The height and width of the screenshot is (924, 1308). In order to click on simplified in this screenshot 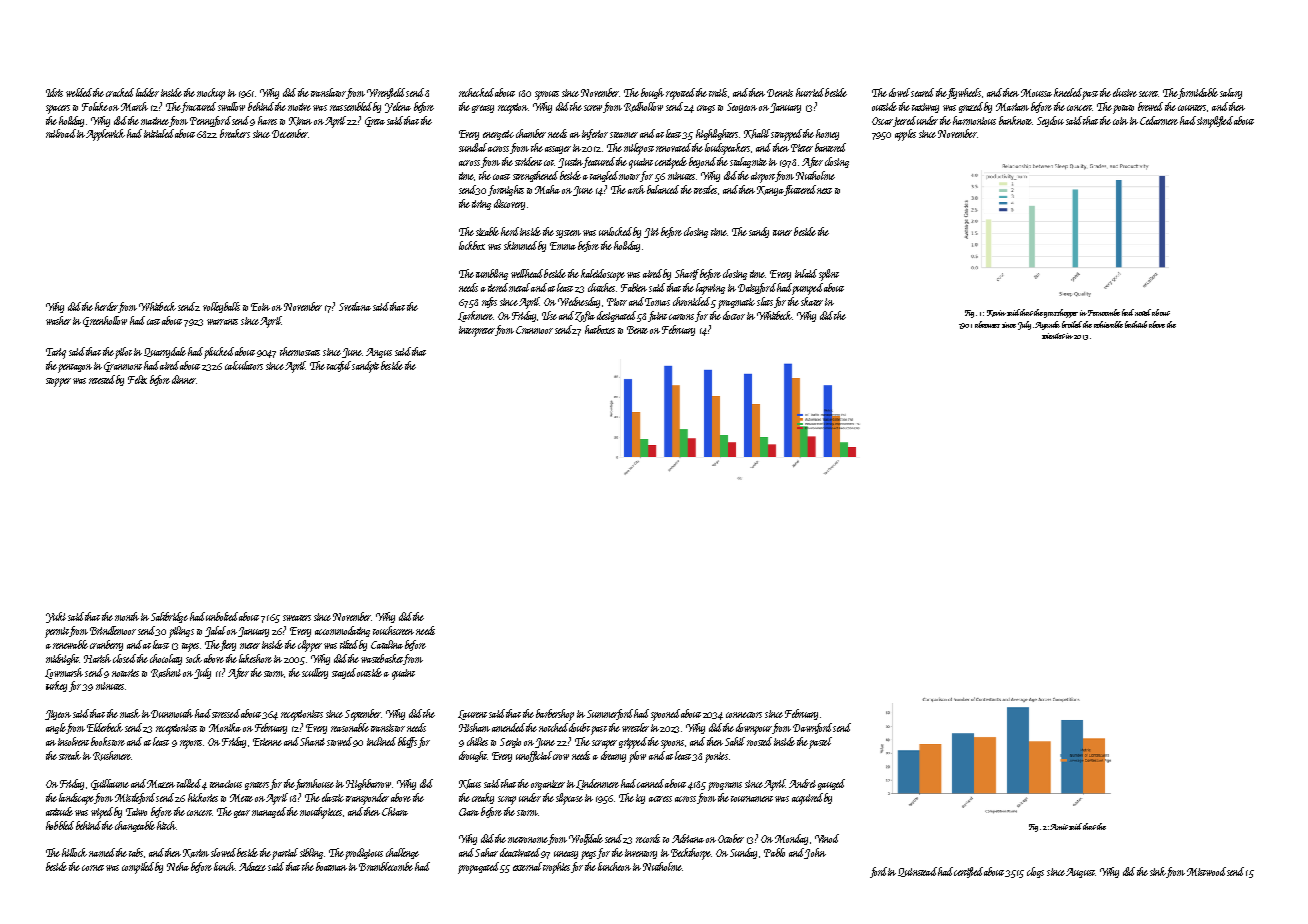, I will do `click(1215, 122)`.
